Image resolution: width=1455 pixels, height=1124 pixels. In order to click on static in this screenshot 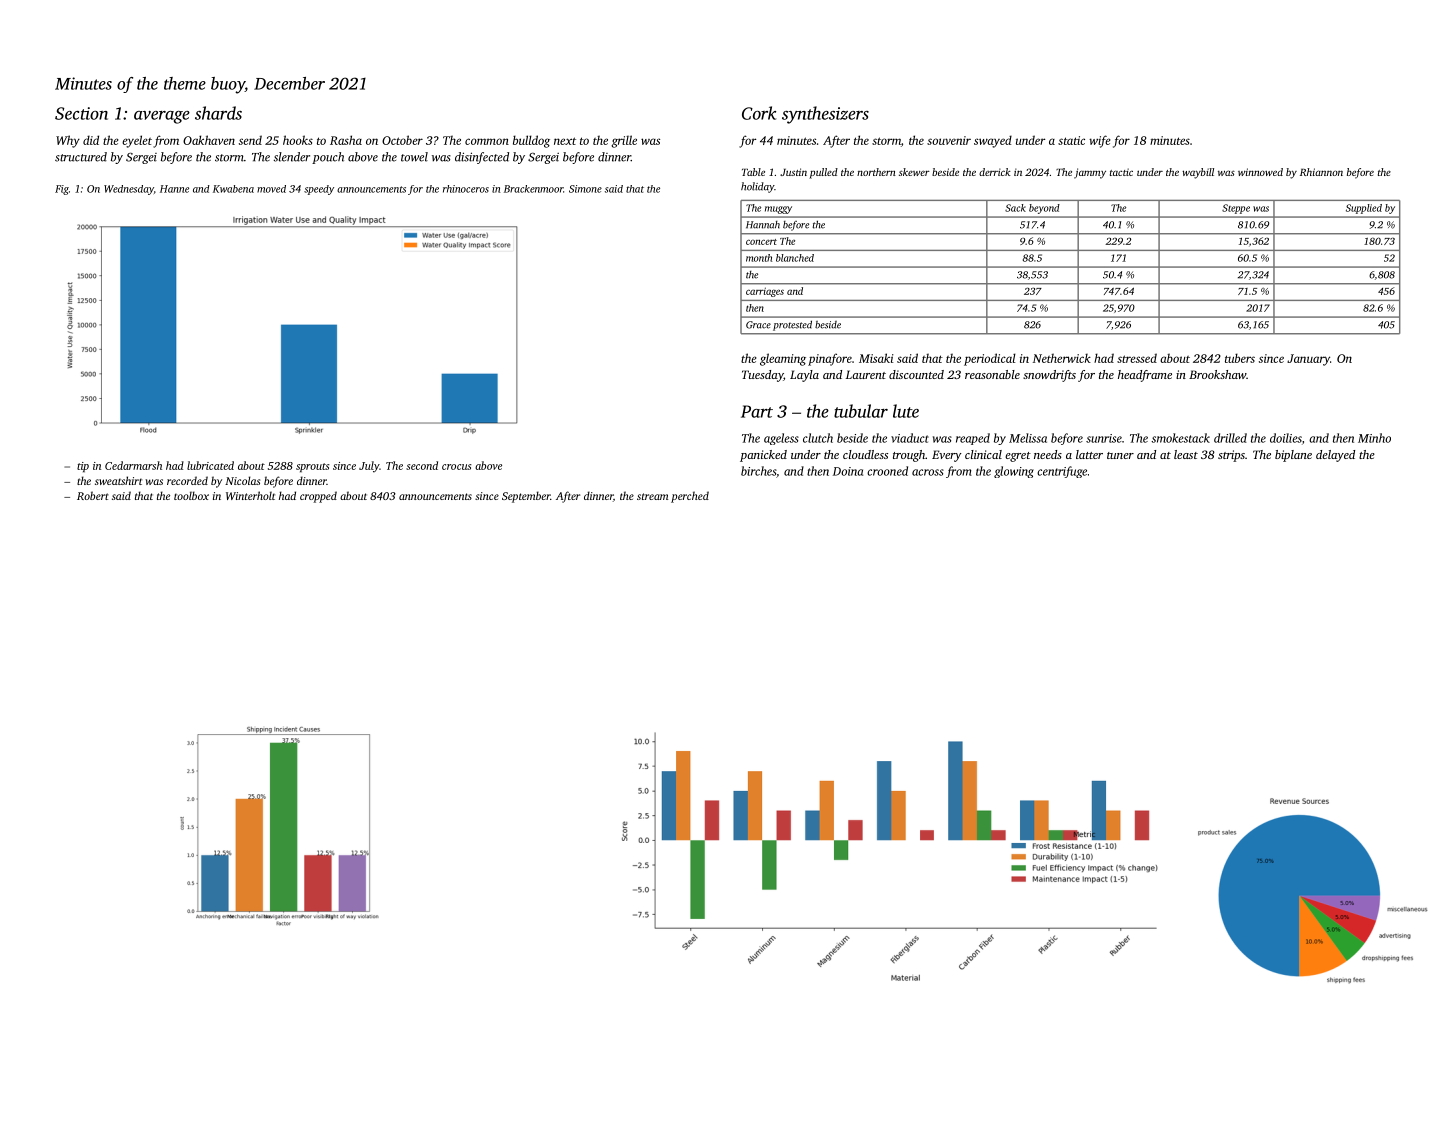, I will do `click(1071, 140)`.
